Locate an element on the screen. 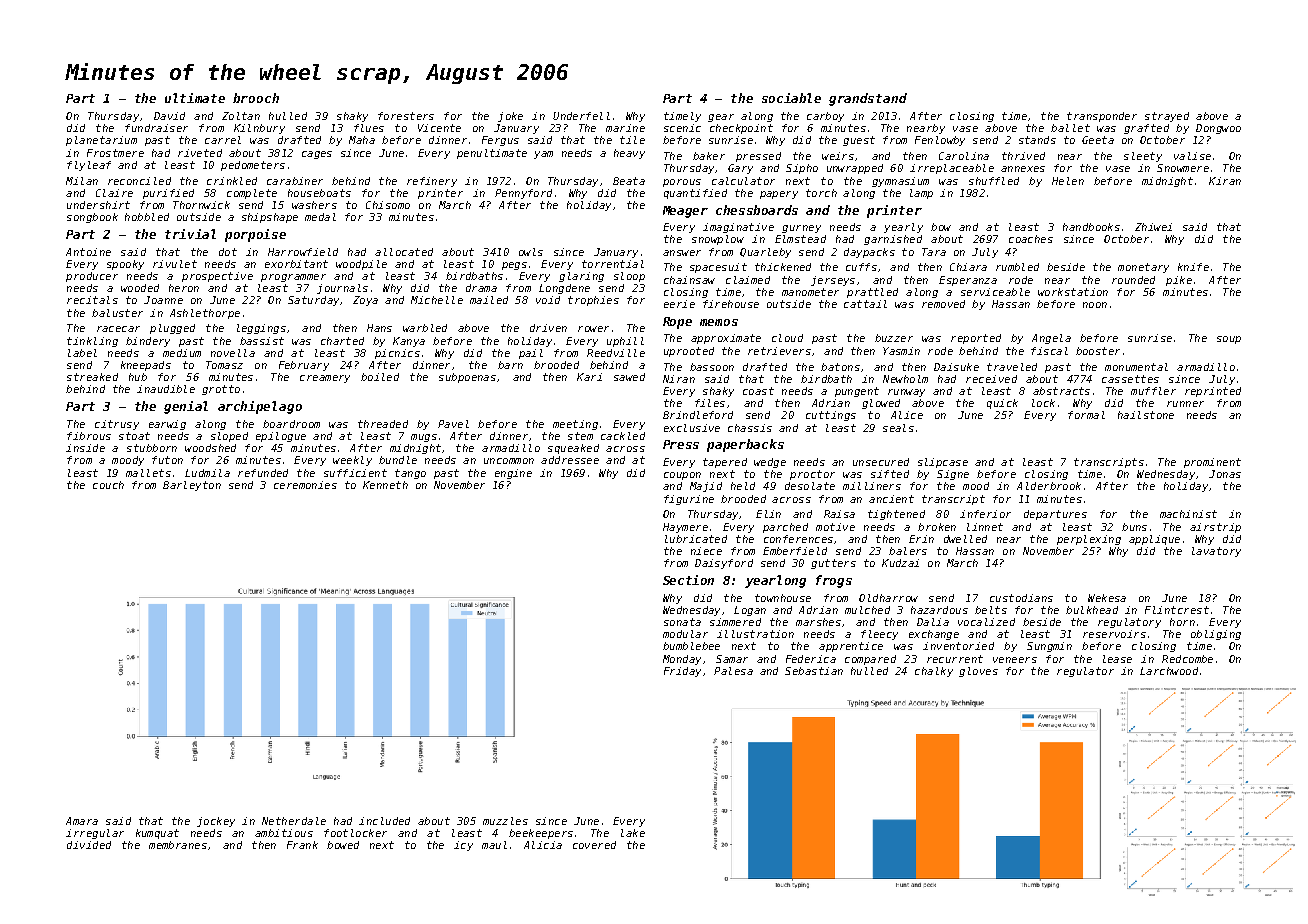 The height and width of the screenshot is (924, 1308). checkpoint is located at coordinates (741, 129).
